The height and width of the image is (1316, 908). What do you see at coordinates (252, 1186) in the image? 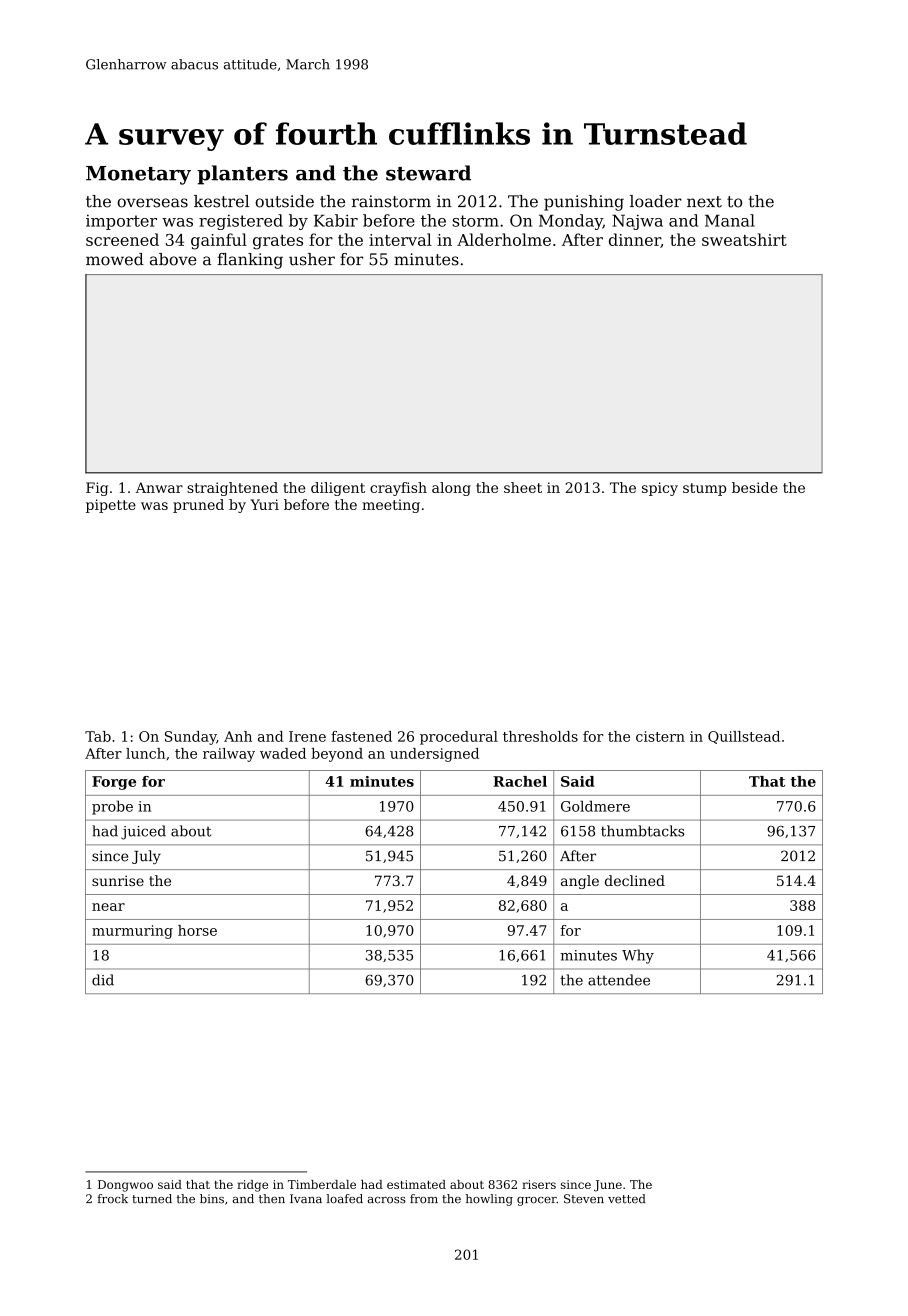
I see `ridge` at bounding box center [252, 1186].
